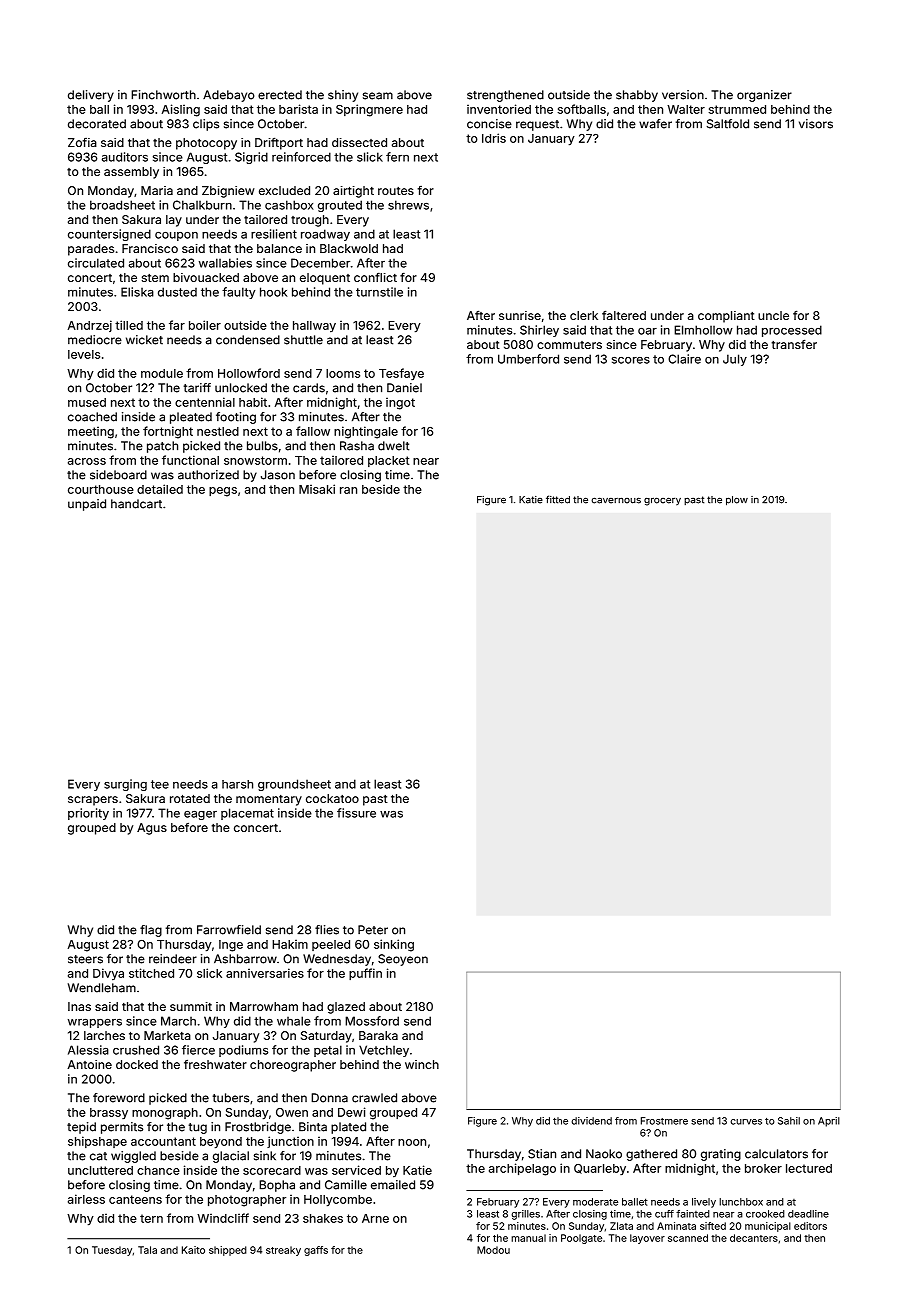 The width and height of the document is (908, 1316). What do you see at coordinates (737, 501) in the document?
I see `plow` at bounding box center [737, 501].
